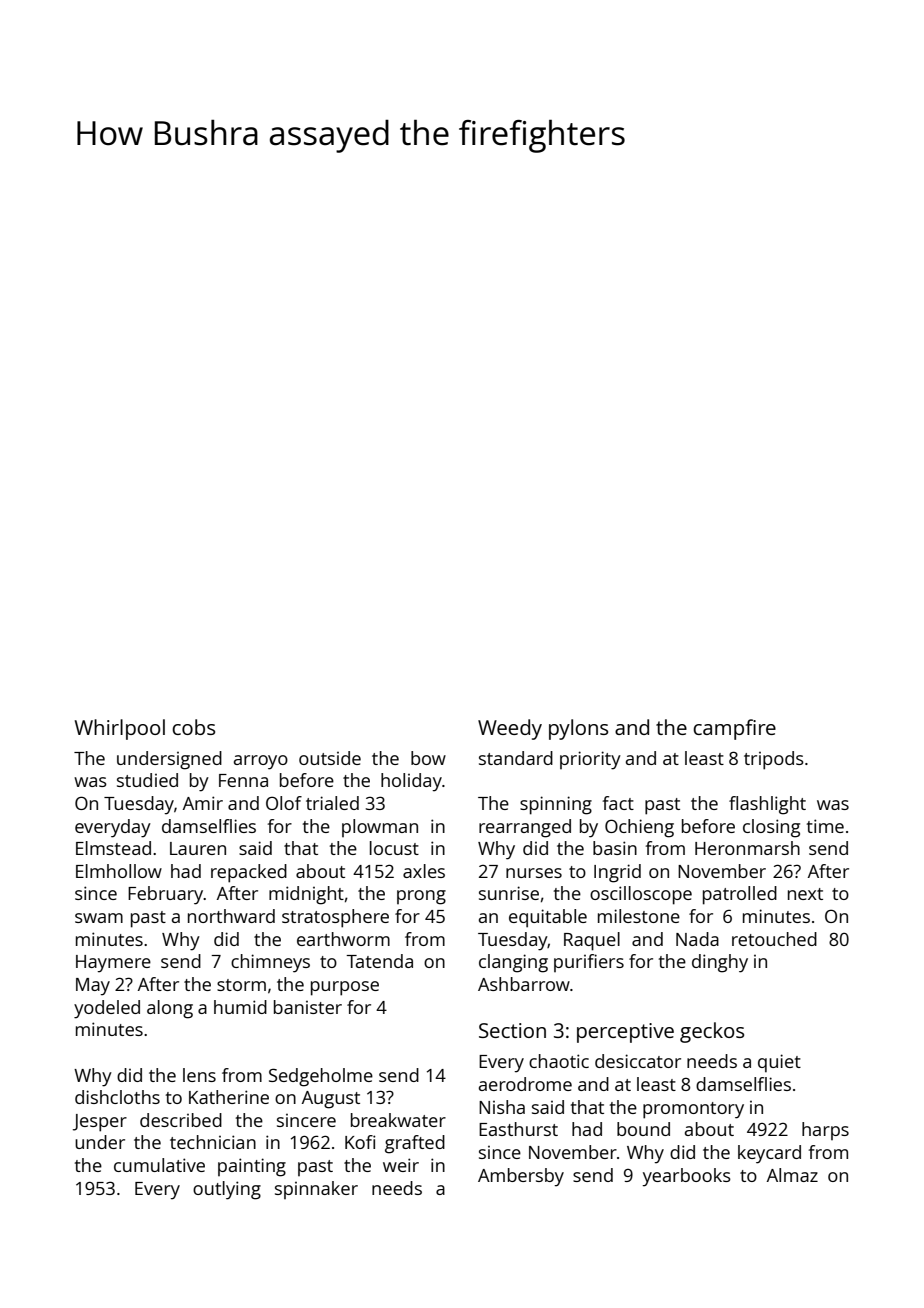  Describe the element at coordinates (548, 918) in the page. I see `equitable` at that location.
